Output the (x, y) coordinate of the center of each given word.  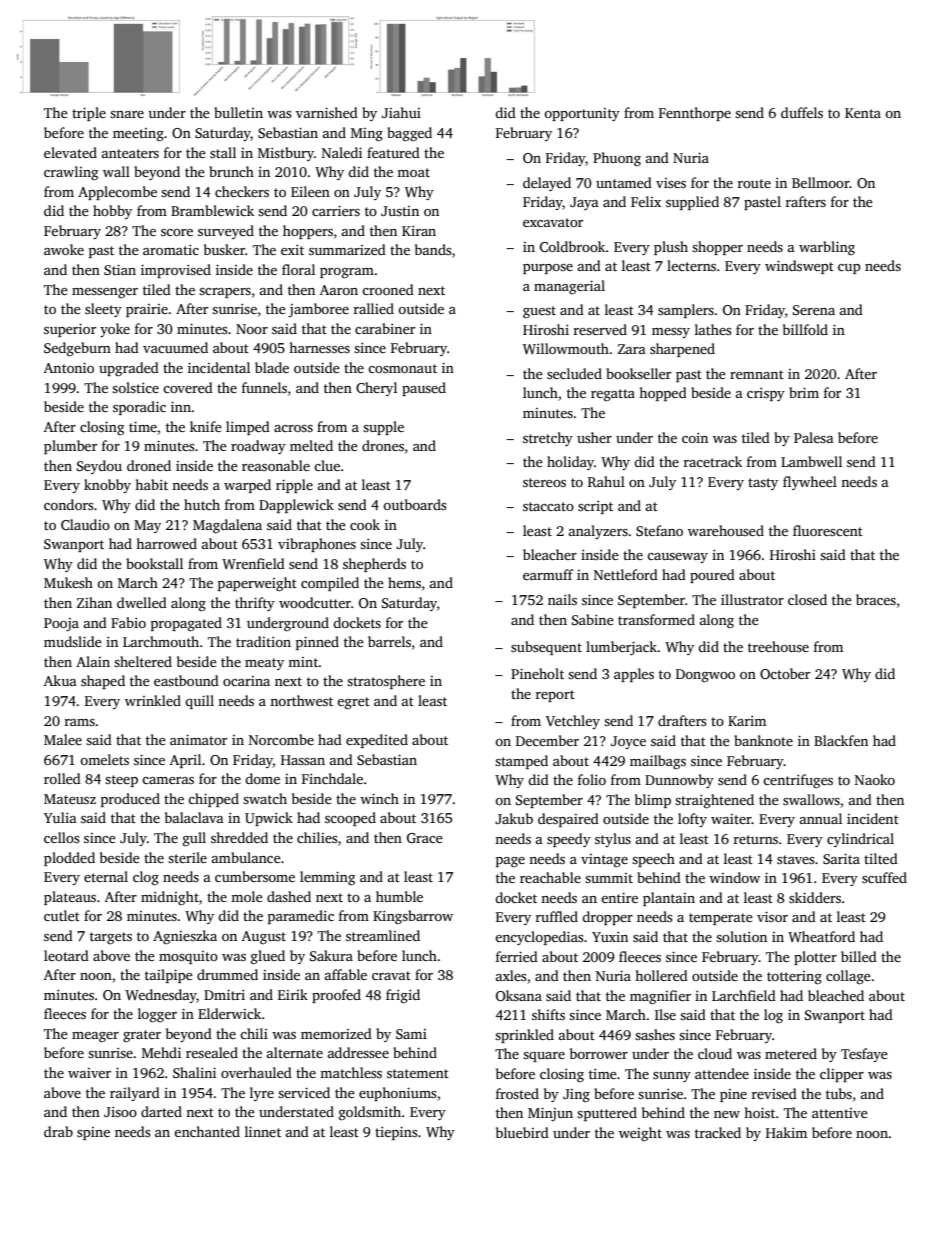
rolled (62, 778)
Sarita (841, 858)
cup (849, 269)
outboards (414, 504)
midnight (170, 898)
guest (539, 312)
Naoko (875, 779)
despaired (568, 820)
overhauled (256, 1072)
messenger (105, 293)
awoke (64, 249)
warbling (827, 248)
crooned (388, 289)
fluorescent (828, 530)
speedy (569, 840)
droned (149, 465)
